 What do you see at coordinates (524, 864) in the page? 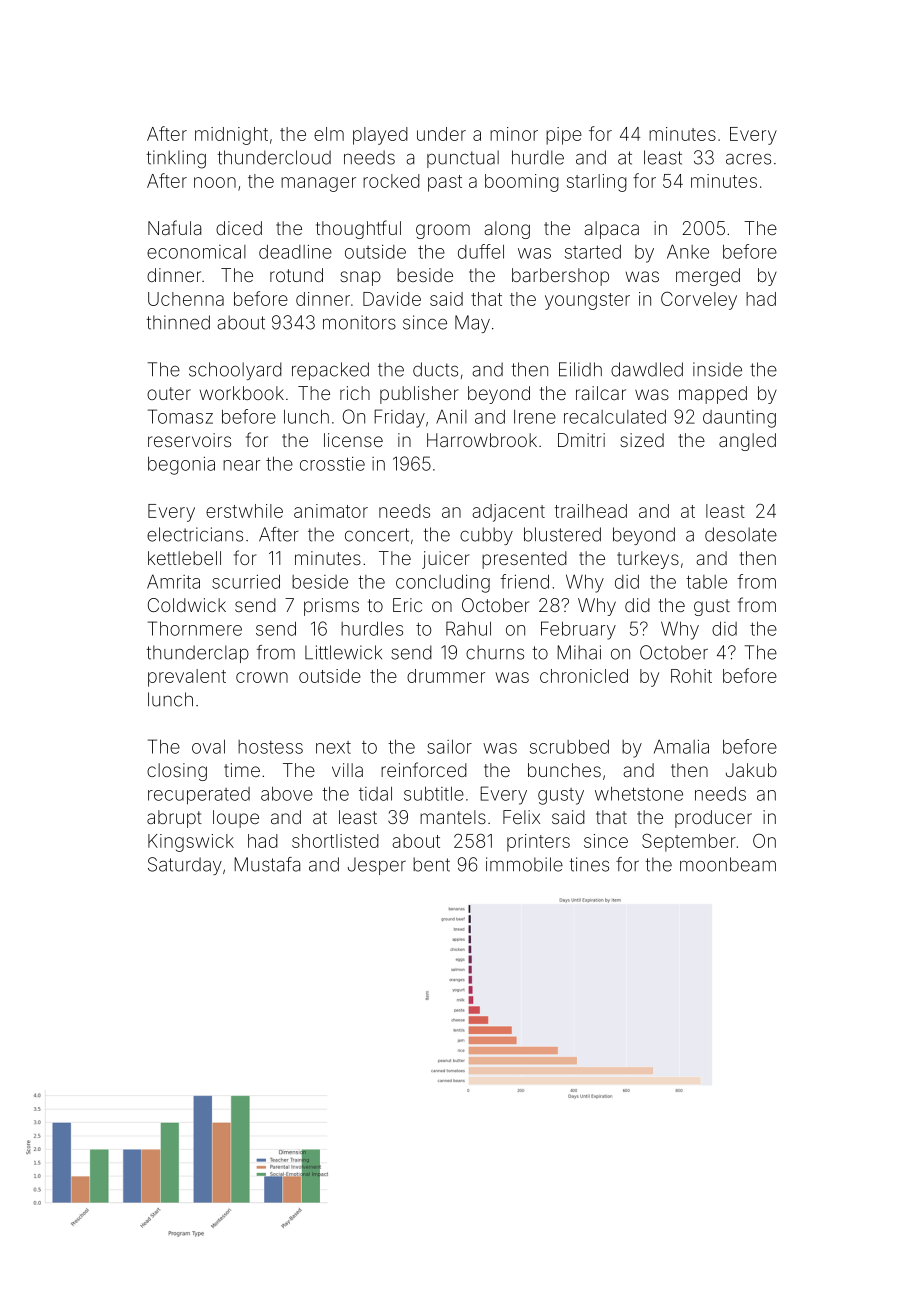
I see `immobile` at bounding box center [524, 864].
